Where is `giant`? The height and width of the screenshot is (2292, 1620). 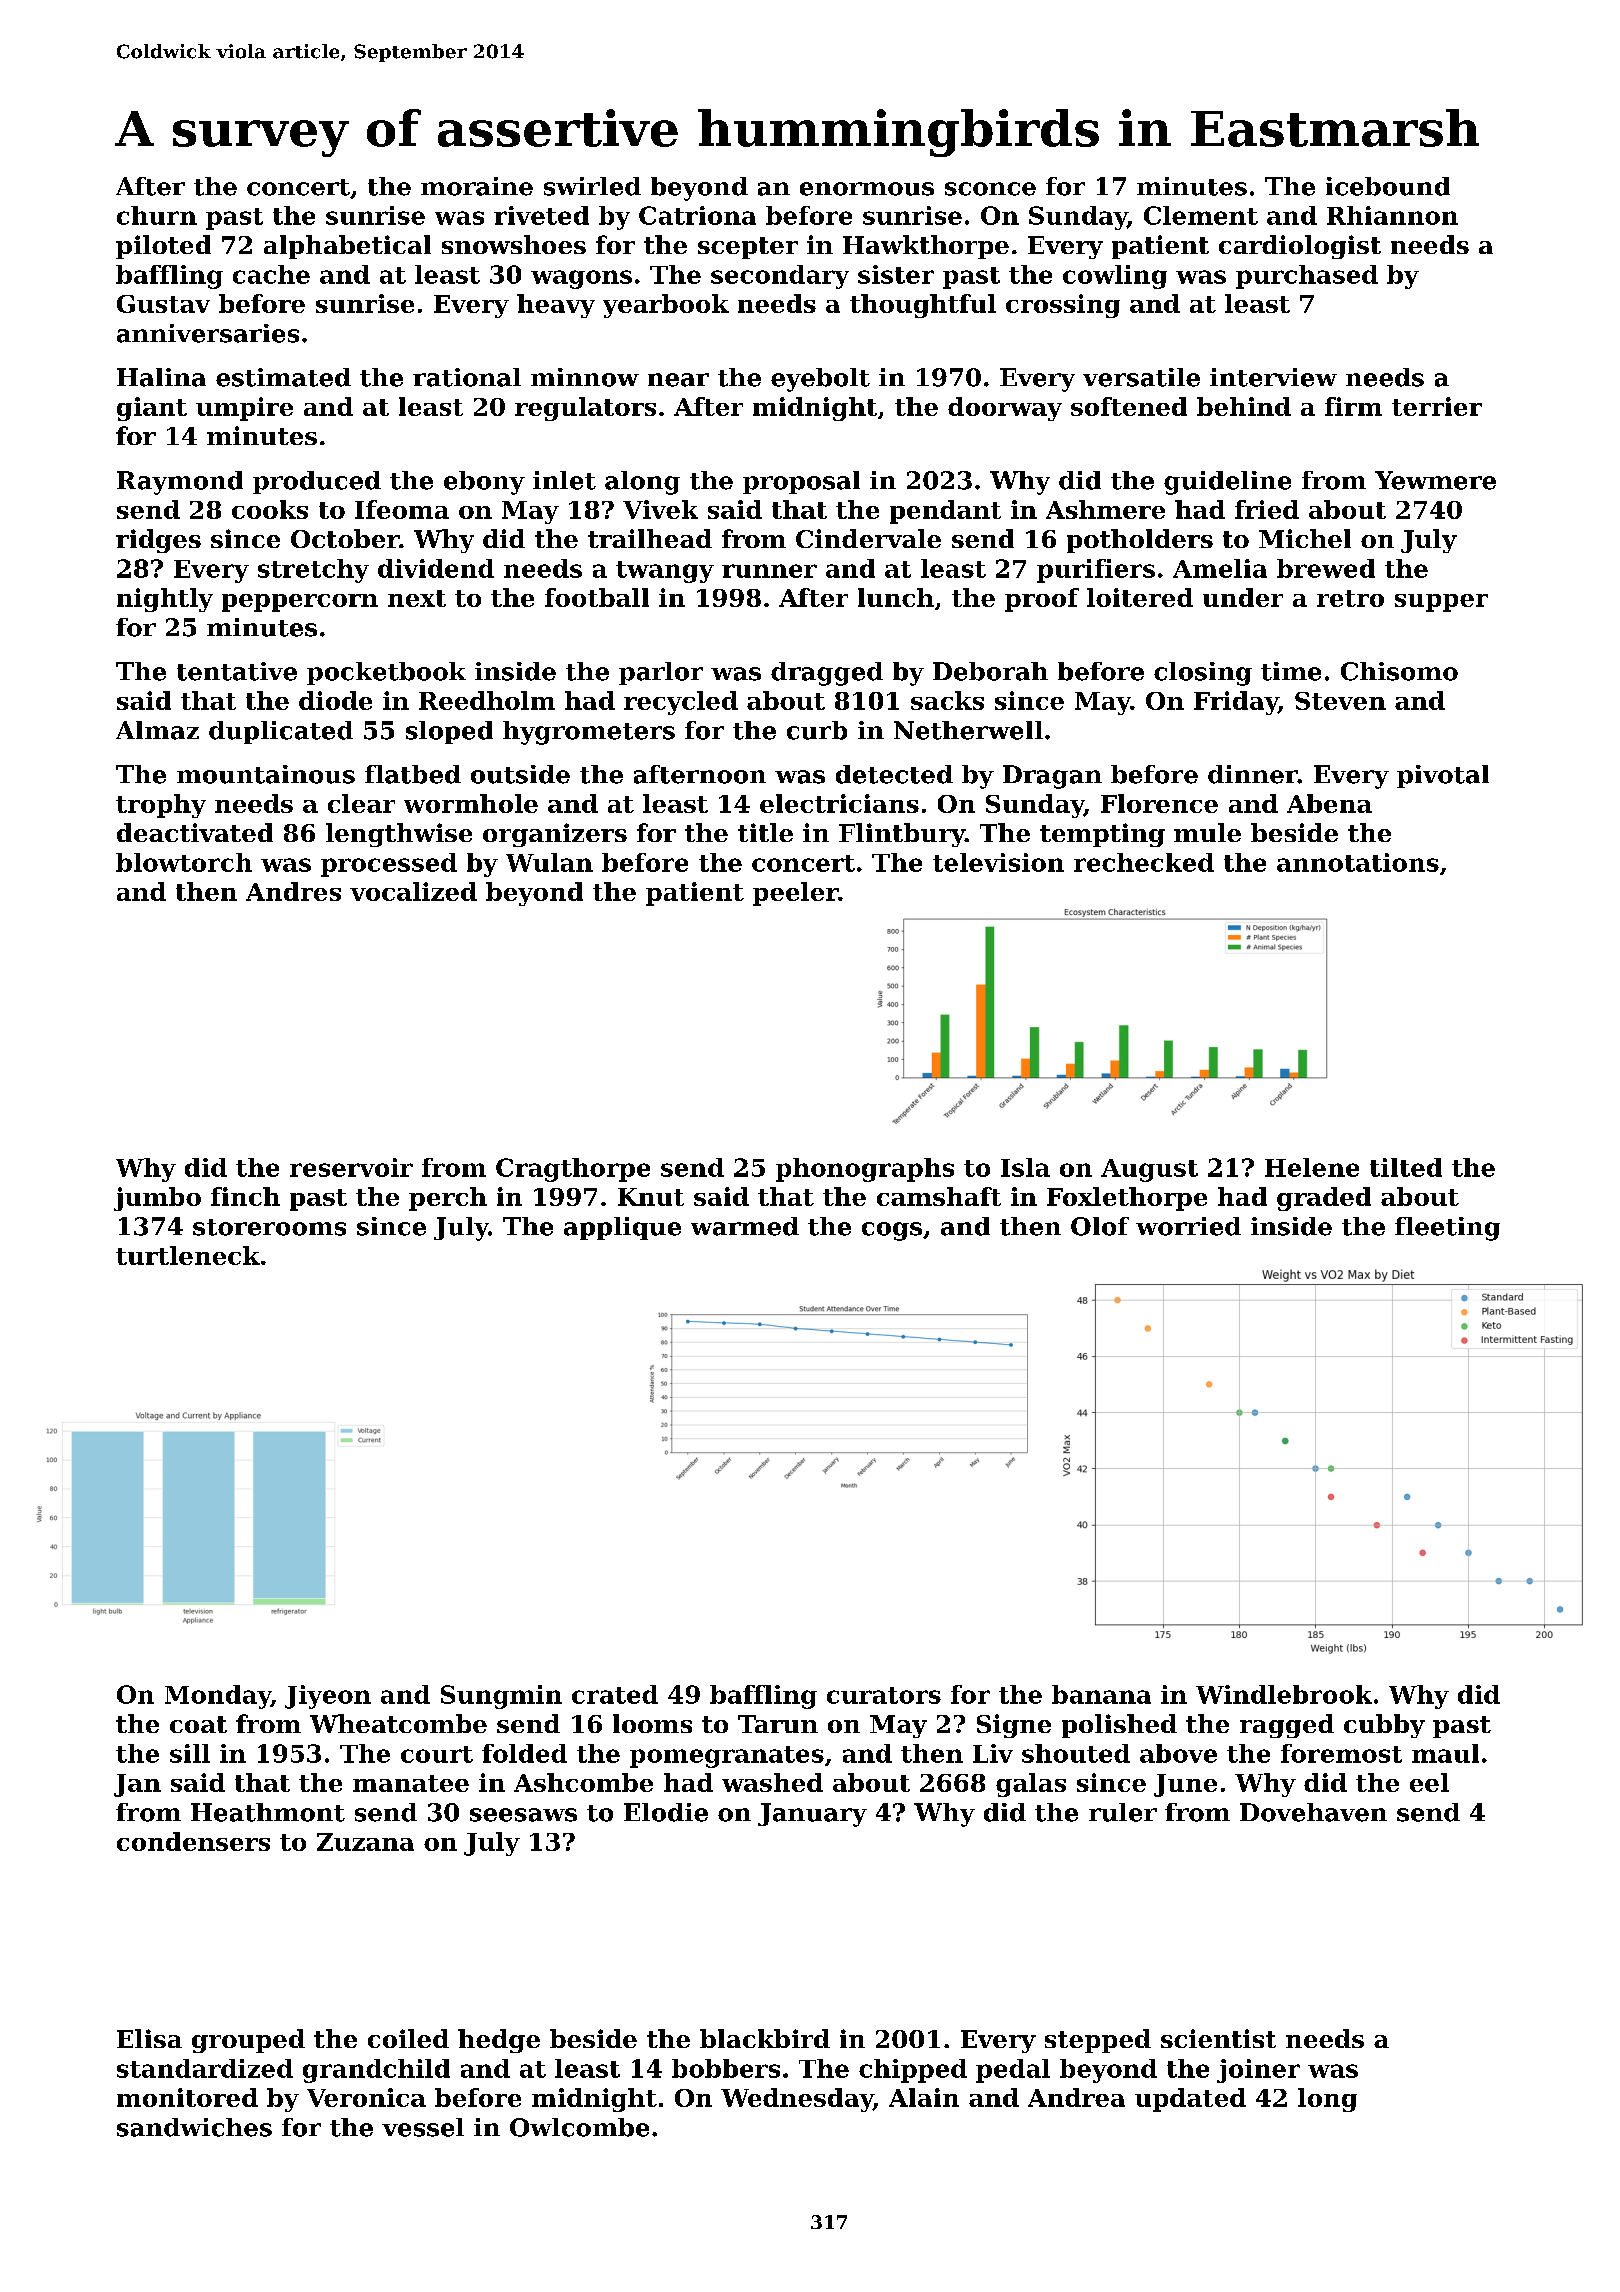
giant is located at coordinates (152, 409).
